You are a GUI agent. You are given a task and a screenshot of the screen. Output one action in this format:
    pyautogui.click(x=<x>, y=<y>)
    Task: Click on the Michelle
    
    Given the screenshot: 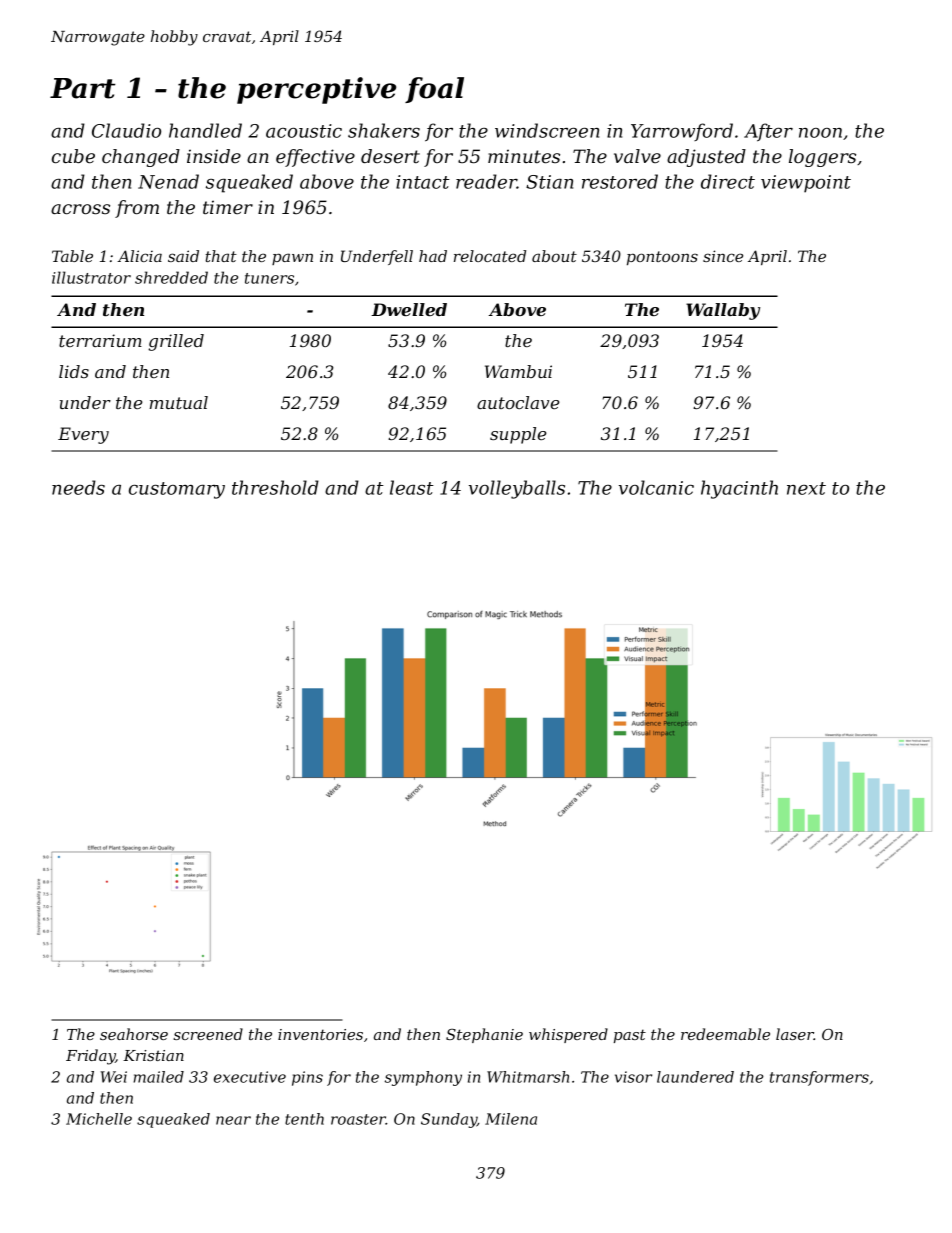 What is the action you would take?
    pyautogui.click(x=99, y=1119)
